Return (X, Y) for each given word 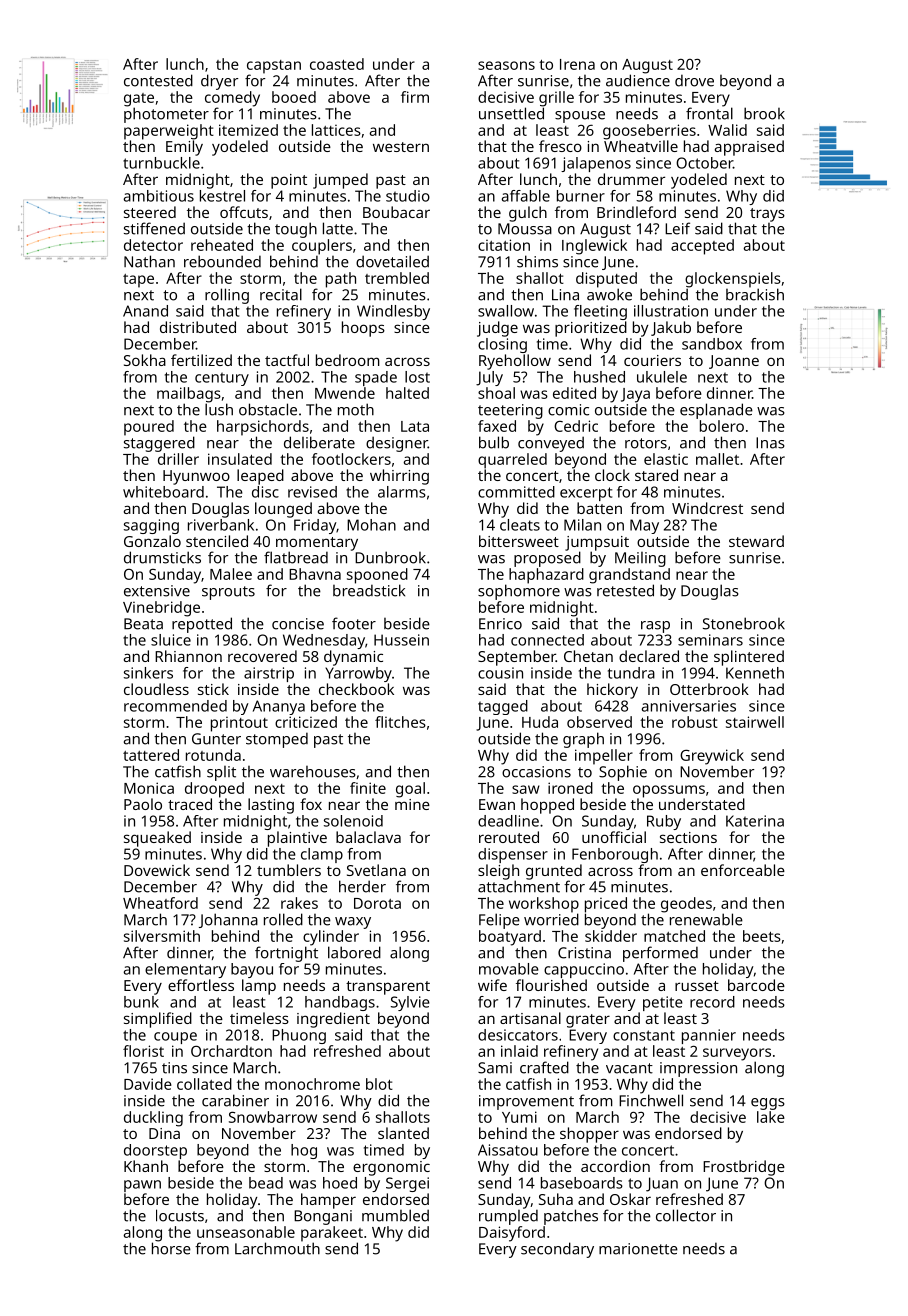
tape (138, 281)
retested (625, 590)
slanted (403, 1133)
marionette (638, 1249)
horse (171, 1248)
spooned (377, 576)
